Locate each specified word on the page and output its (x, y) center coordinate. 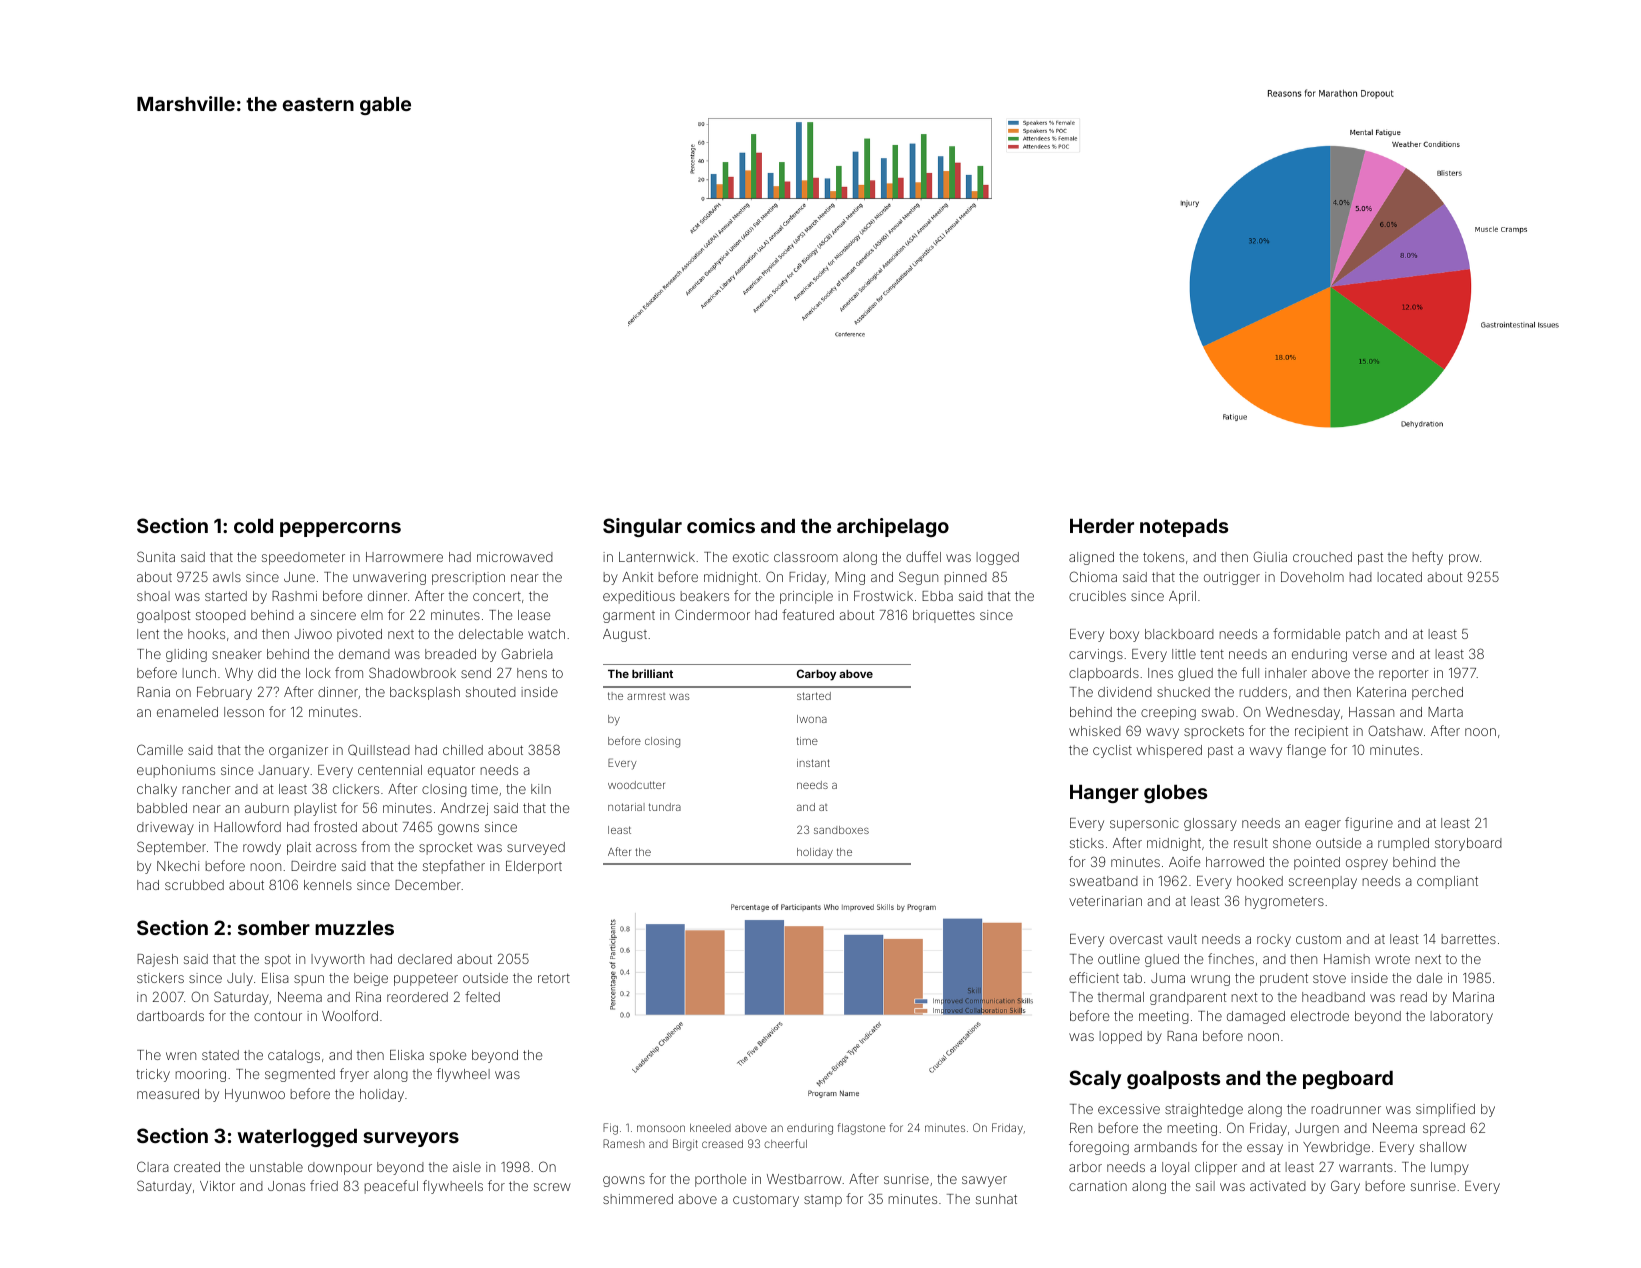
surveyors (411, 1139)
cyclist (1112, 751)
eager (1323, 825)
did (267, 673)
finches (1231, 958)
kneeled (710, 1128)
